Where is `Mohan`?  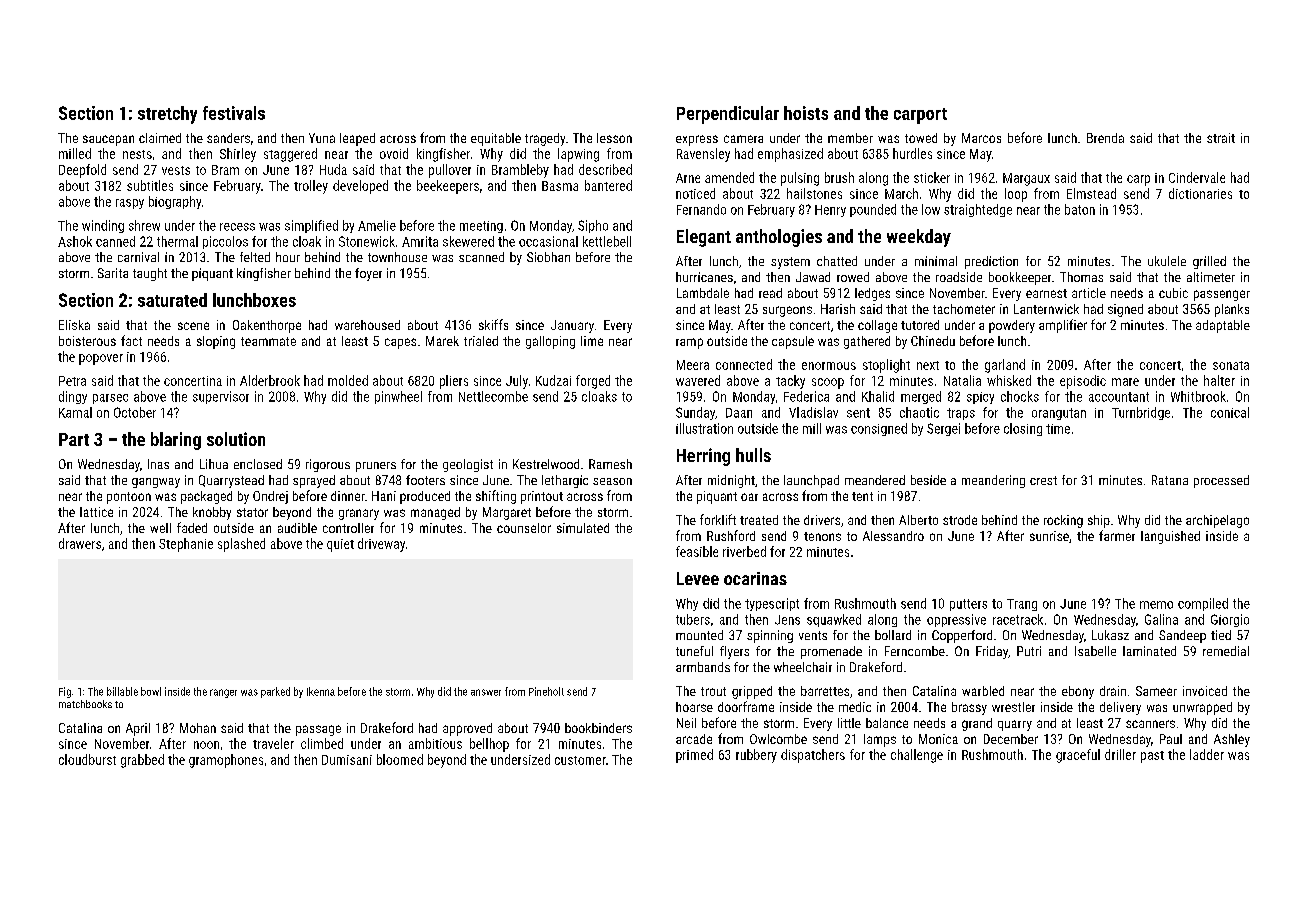 Mohan is located at coordinates (198, 728).
